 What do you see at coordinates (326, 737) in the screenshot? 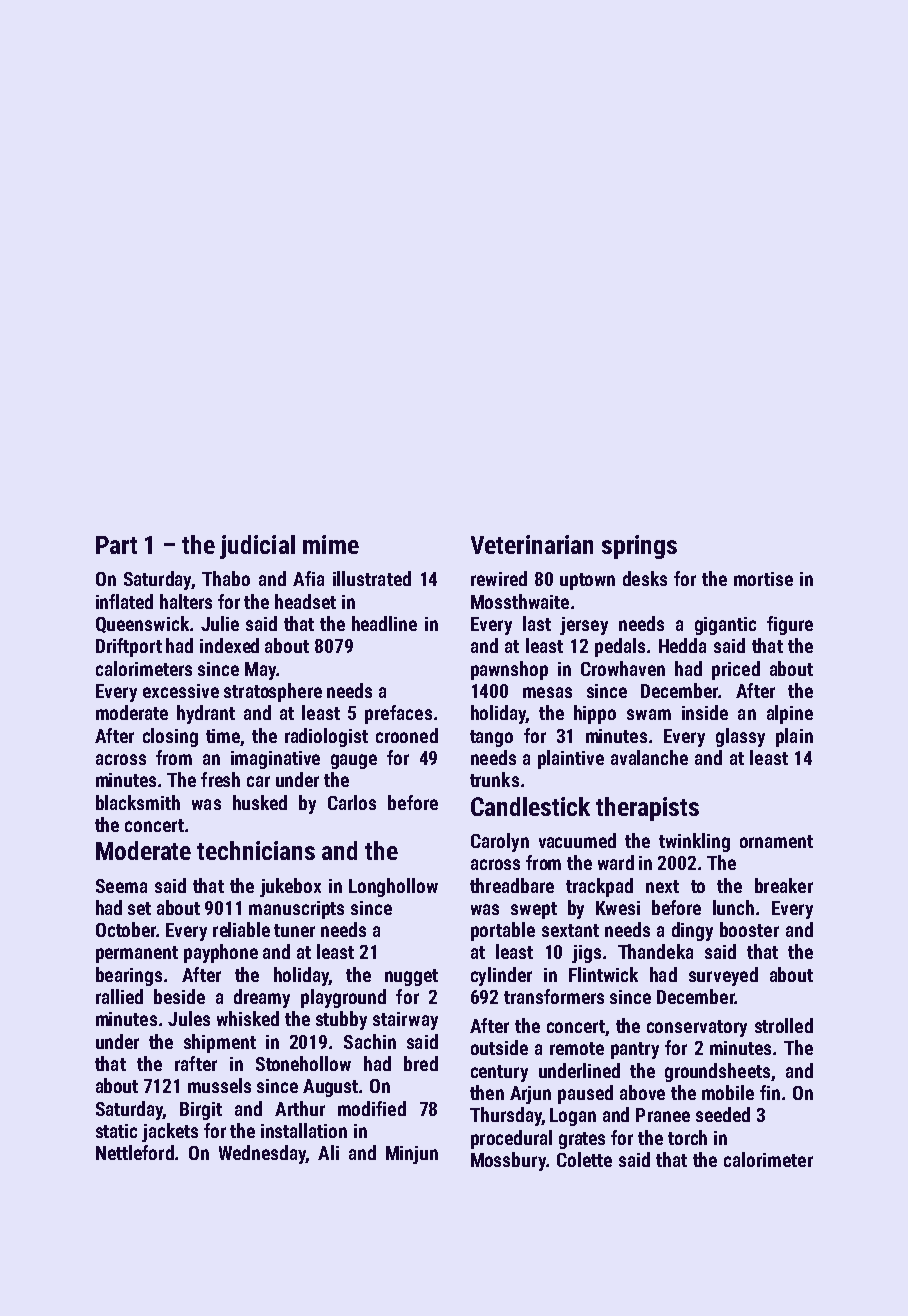
I see `radiologist` at bounding box center [326, 737].
